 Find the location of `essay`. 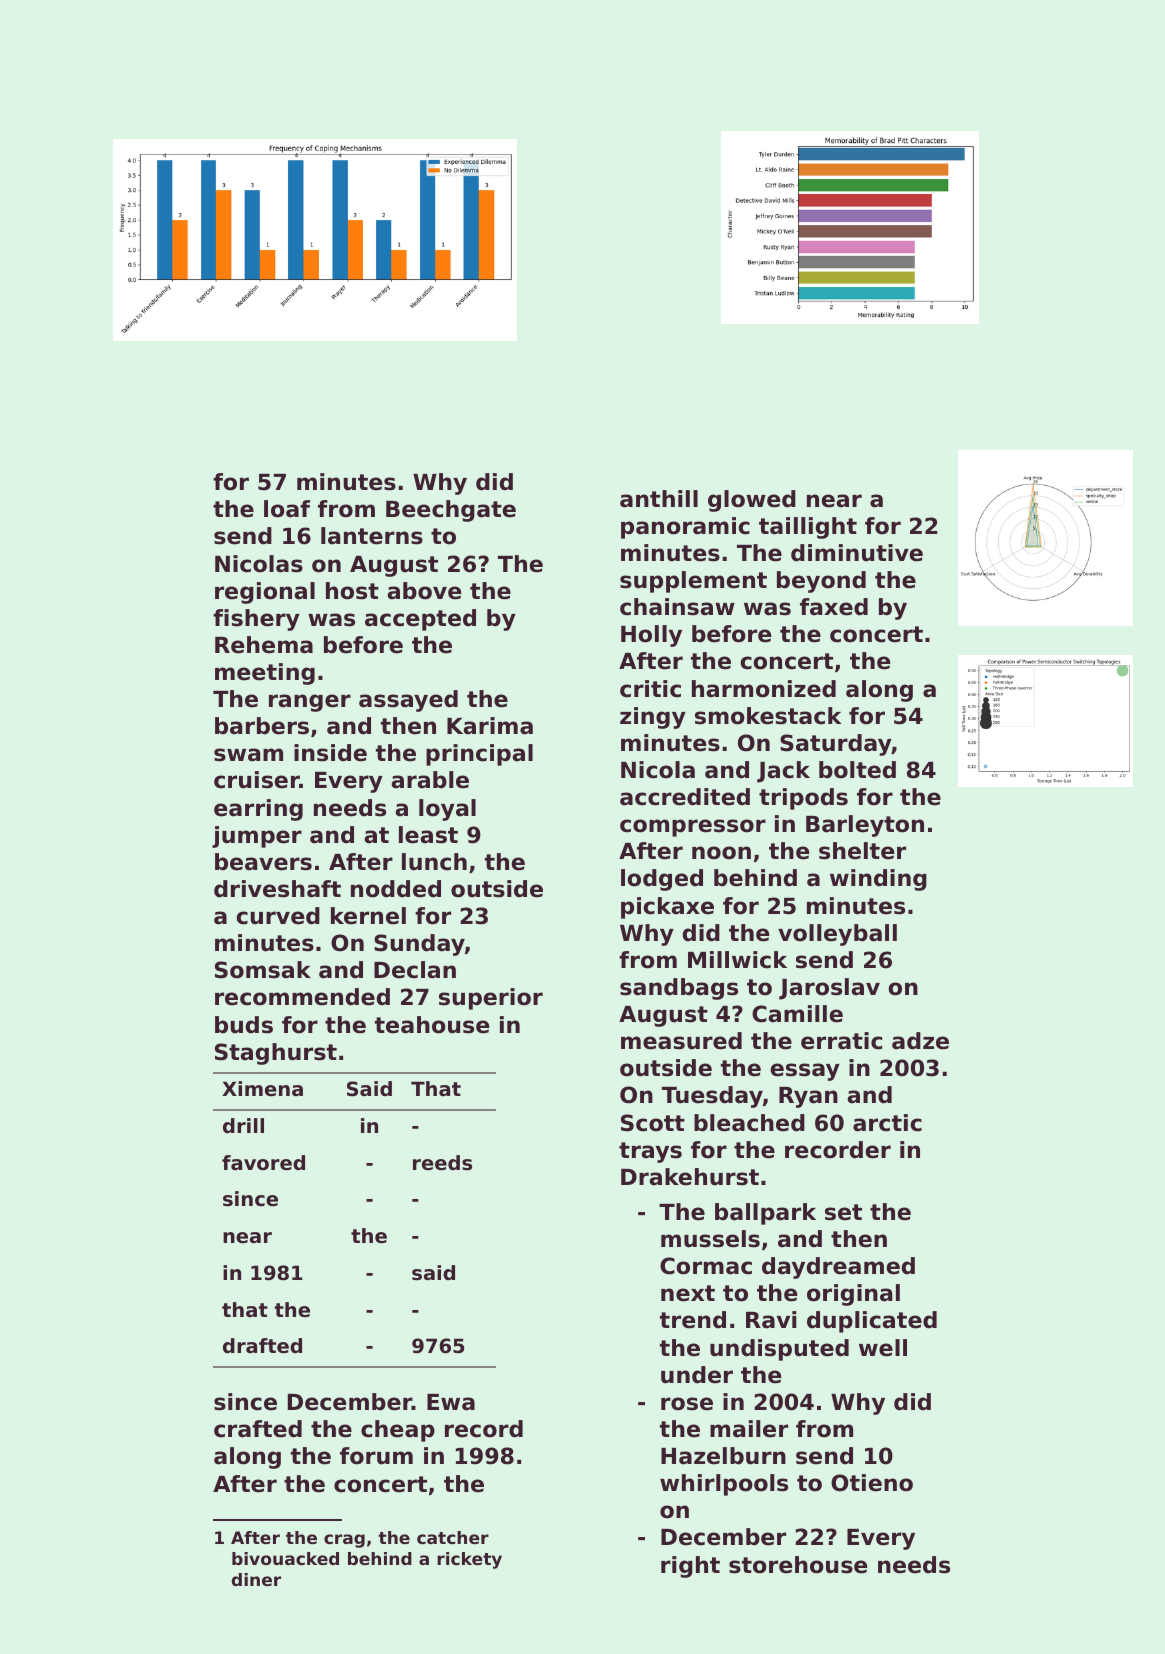

essay is located at coordinates (805, 1072).
